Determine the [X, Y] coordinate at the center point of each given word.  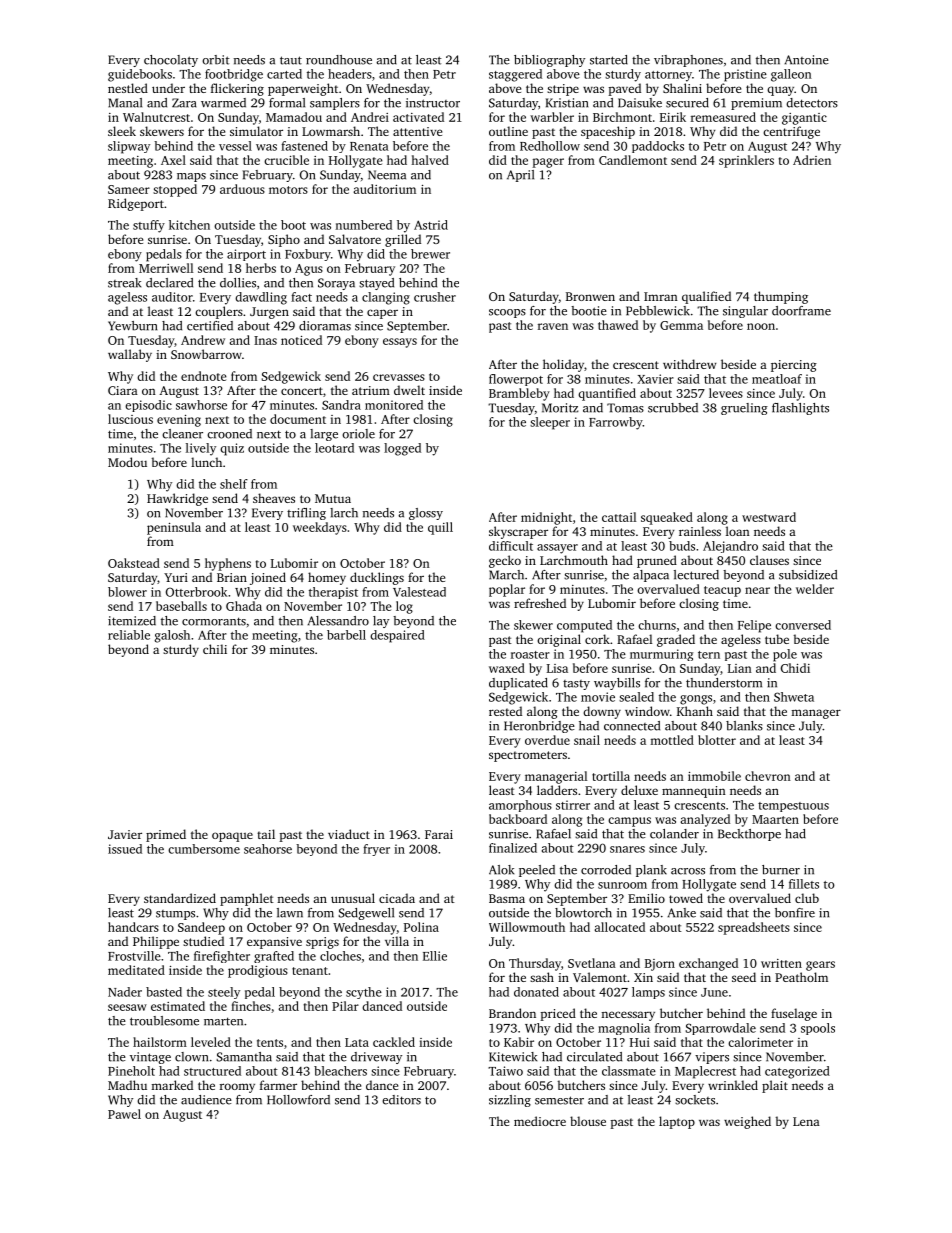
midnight [546, 518]
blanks [744, 726]
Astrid [431, 225]
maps [191, 177]
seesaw [127, 1007]
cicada [397, 898]
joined [268, 578]
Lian [740, 668]
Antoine [806, 60]
